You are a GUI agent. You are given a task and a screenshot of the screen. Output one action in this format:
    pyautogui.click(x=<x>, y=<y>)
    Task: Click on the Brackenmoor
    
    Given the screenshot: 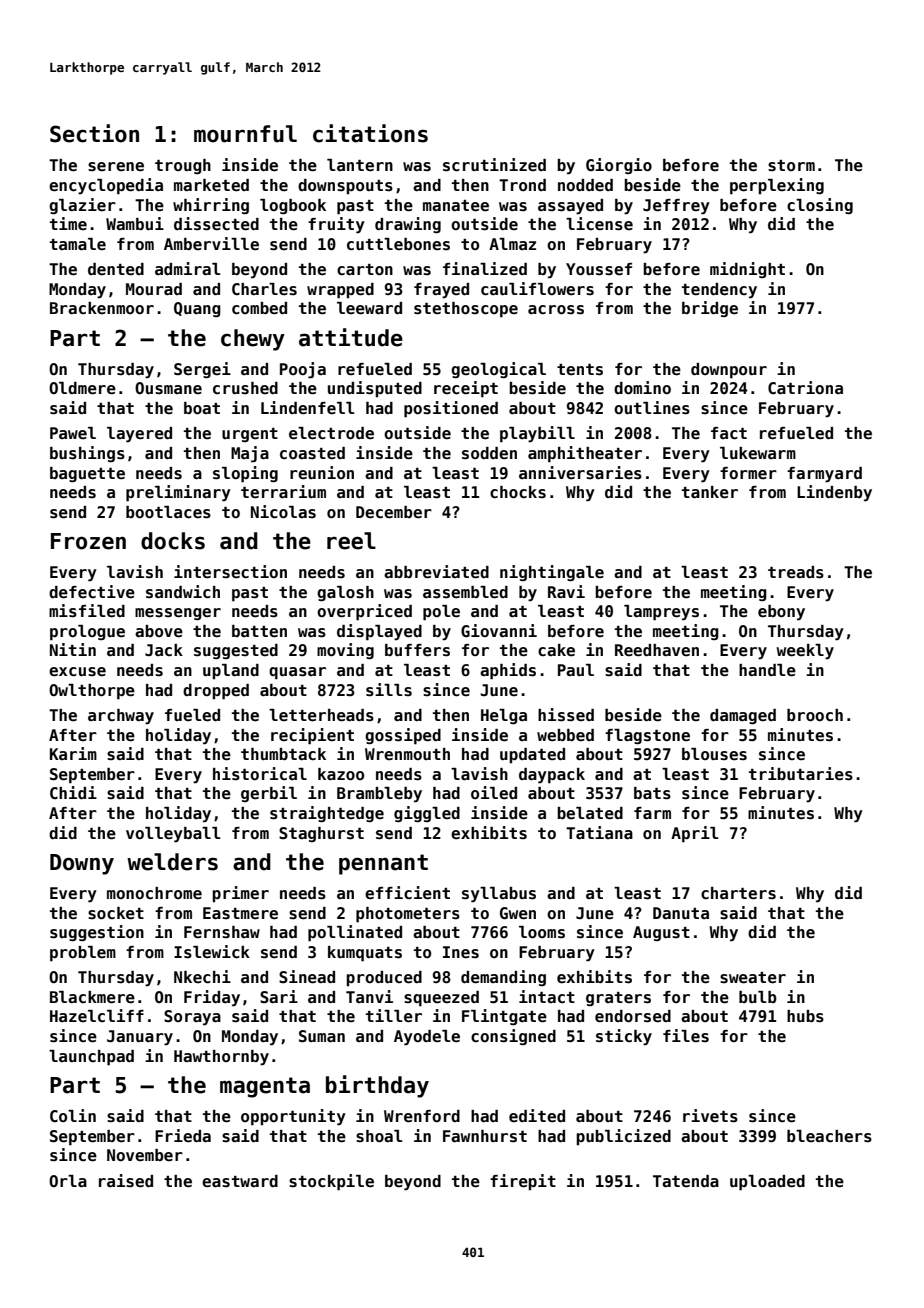 What is the action you would take?
    pyautogui.click(x=102, y=308)
